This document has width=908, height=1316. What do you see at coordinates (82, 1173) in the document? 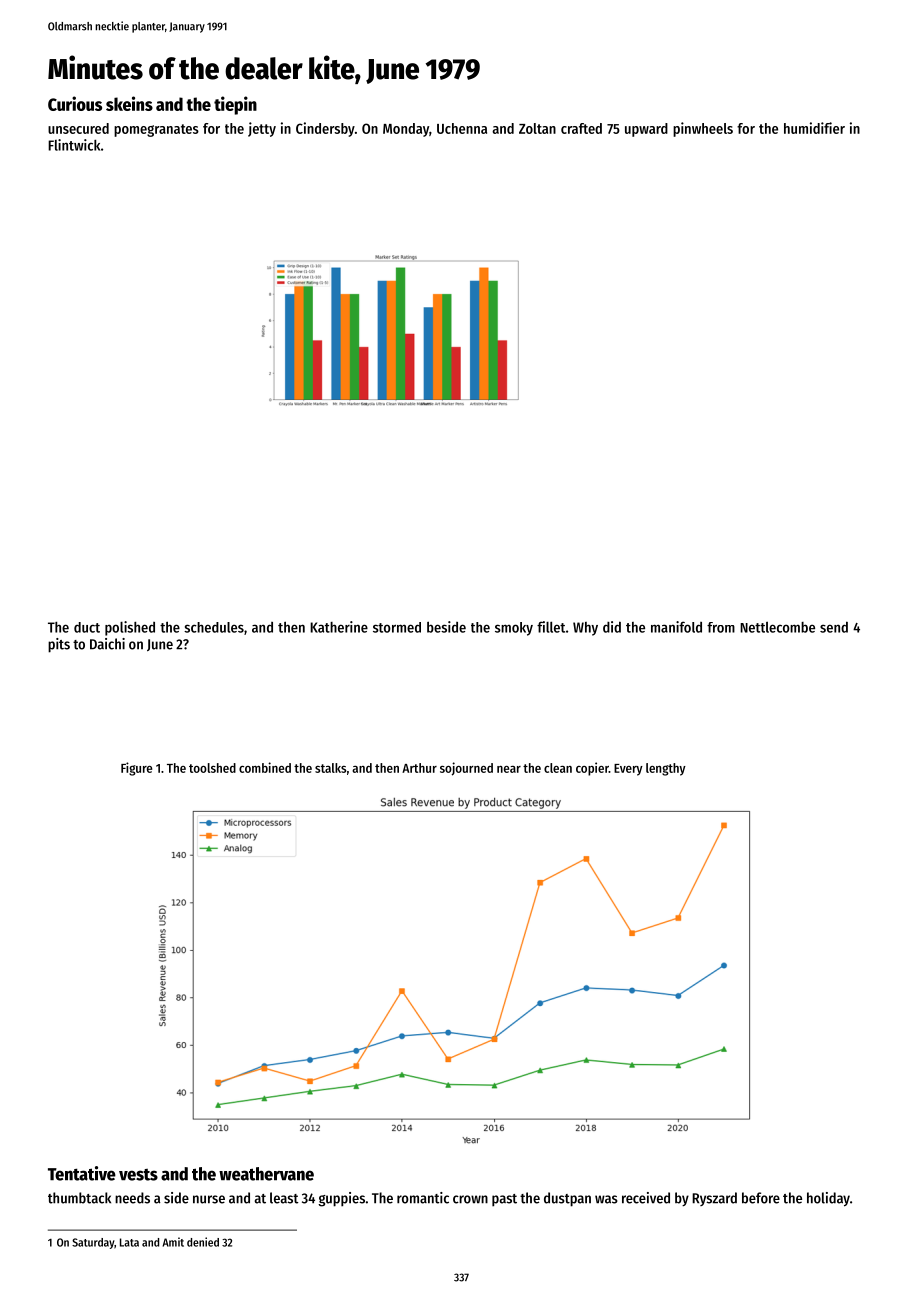
I see `Tentative` at bounding box center [82, 1173].
